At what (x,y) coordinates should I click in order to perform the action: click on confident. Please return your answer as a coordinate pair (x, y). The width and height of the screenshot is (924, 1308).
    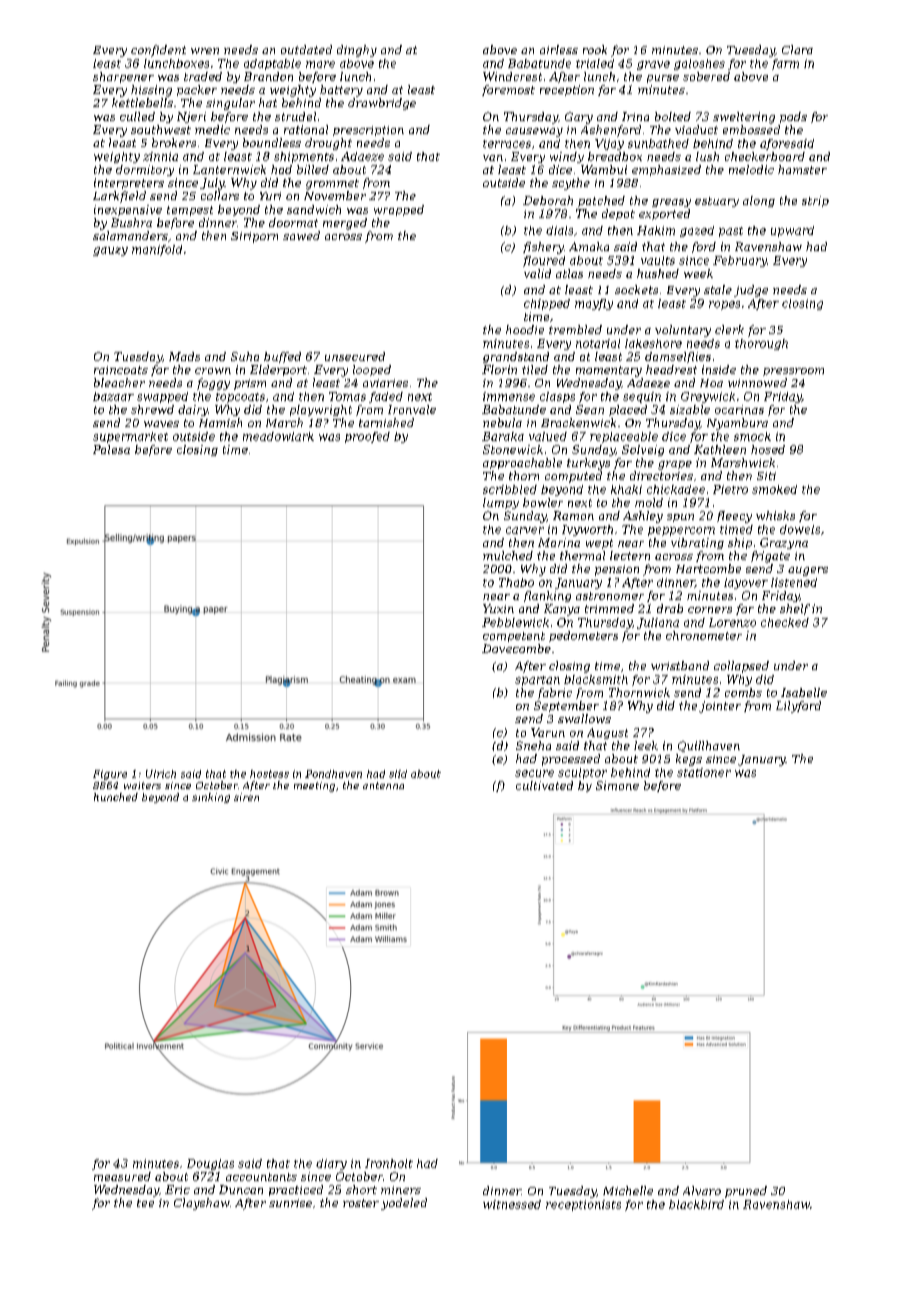
    Looking at the image, I should click on (158, 51).
